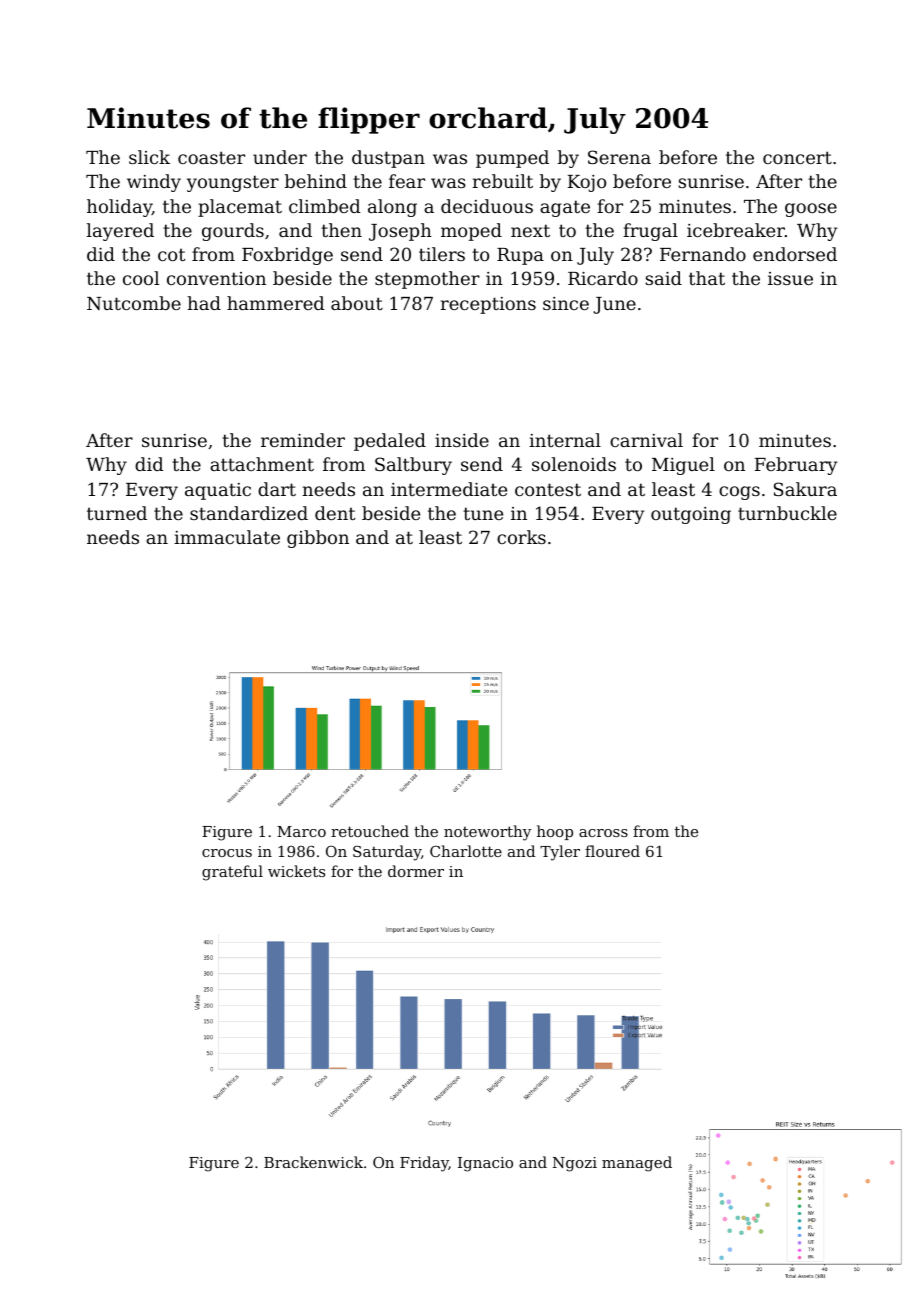 The image size is (924, 1314). What do you see at coordinates (357, 303) in the document?
I see `about` at bounding box center [357, 303].
